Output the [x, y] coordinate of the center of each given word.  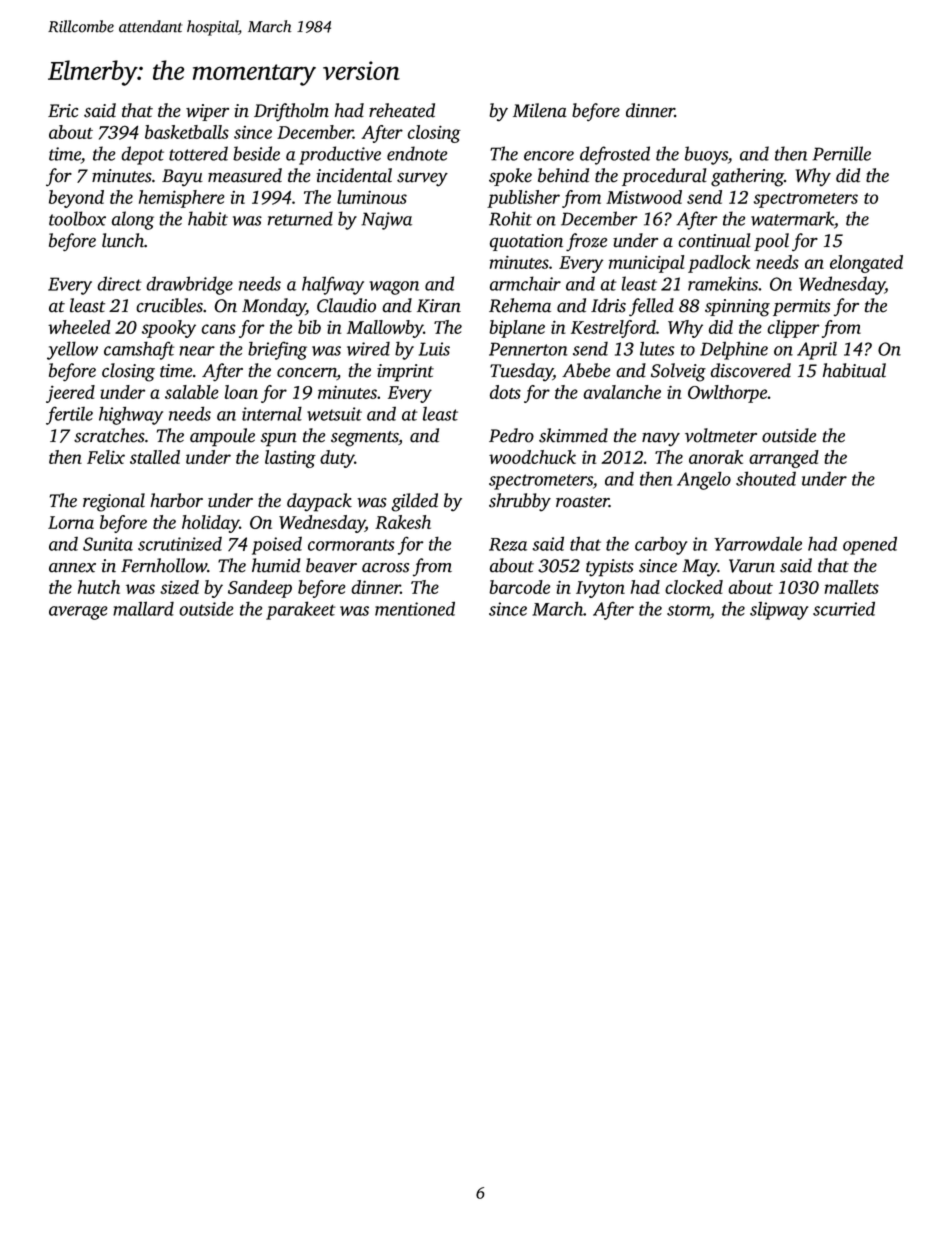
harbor [176, 500]
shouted [766, 478]
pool [771, 242]
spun [279, 440]
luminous [372, 197]
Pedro [511, 435]
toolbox [77, 218]
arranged [784, 459]
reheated [402, 110]
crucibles [170, 305]
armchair [525, 283]
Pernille [841, 153]
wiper [207, 112]
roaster [582, 502]
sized [179, 587]
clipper [793, 329]
